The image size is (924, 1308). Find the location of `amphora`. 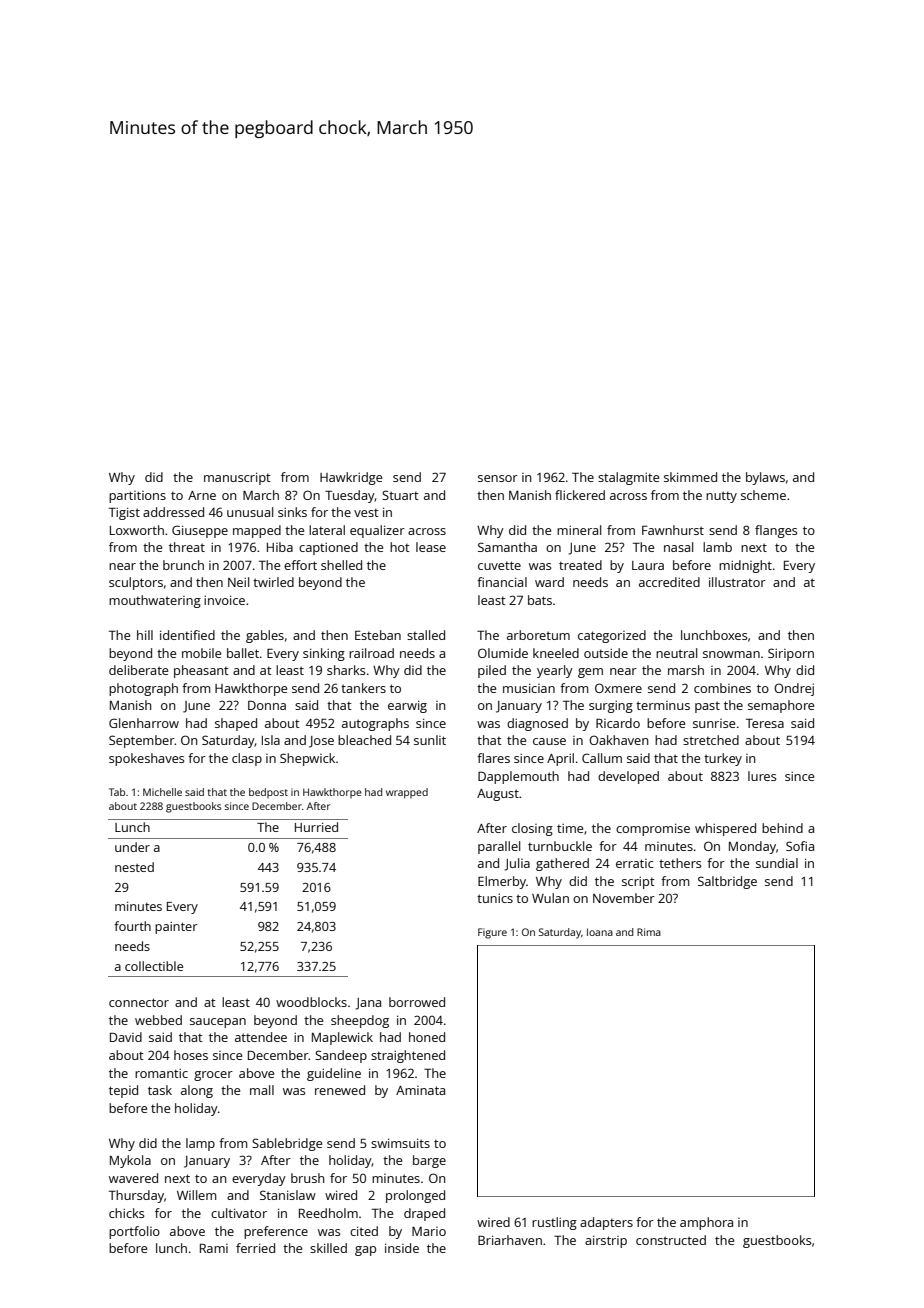

amphora is located at coordinates (706, 1223).
